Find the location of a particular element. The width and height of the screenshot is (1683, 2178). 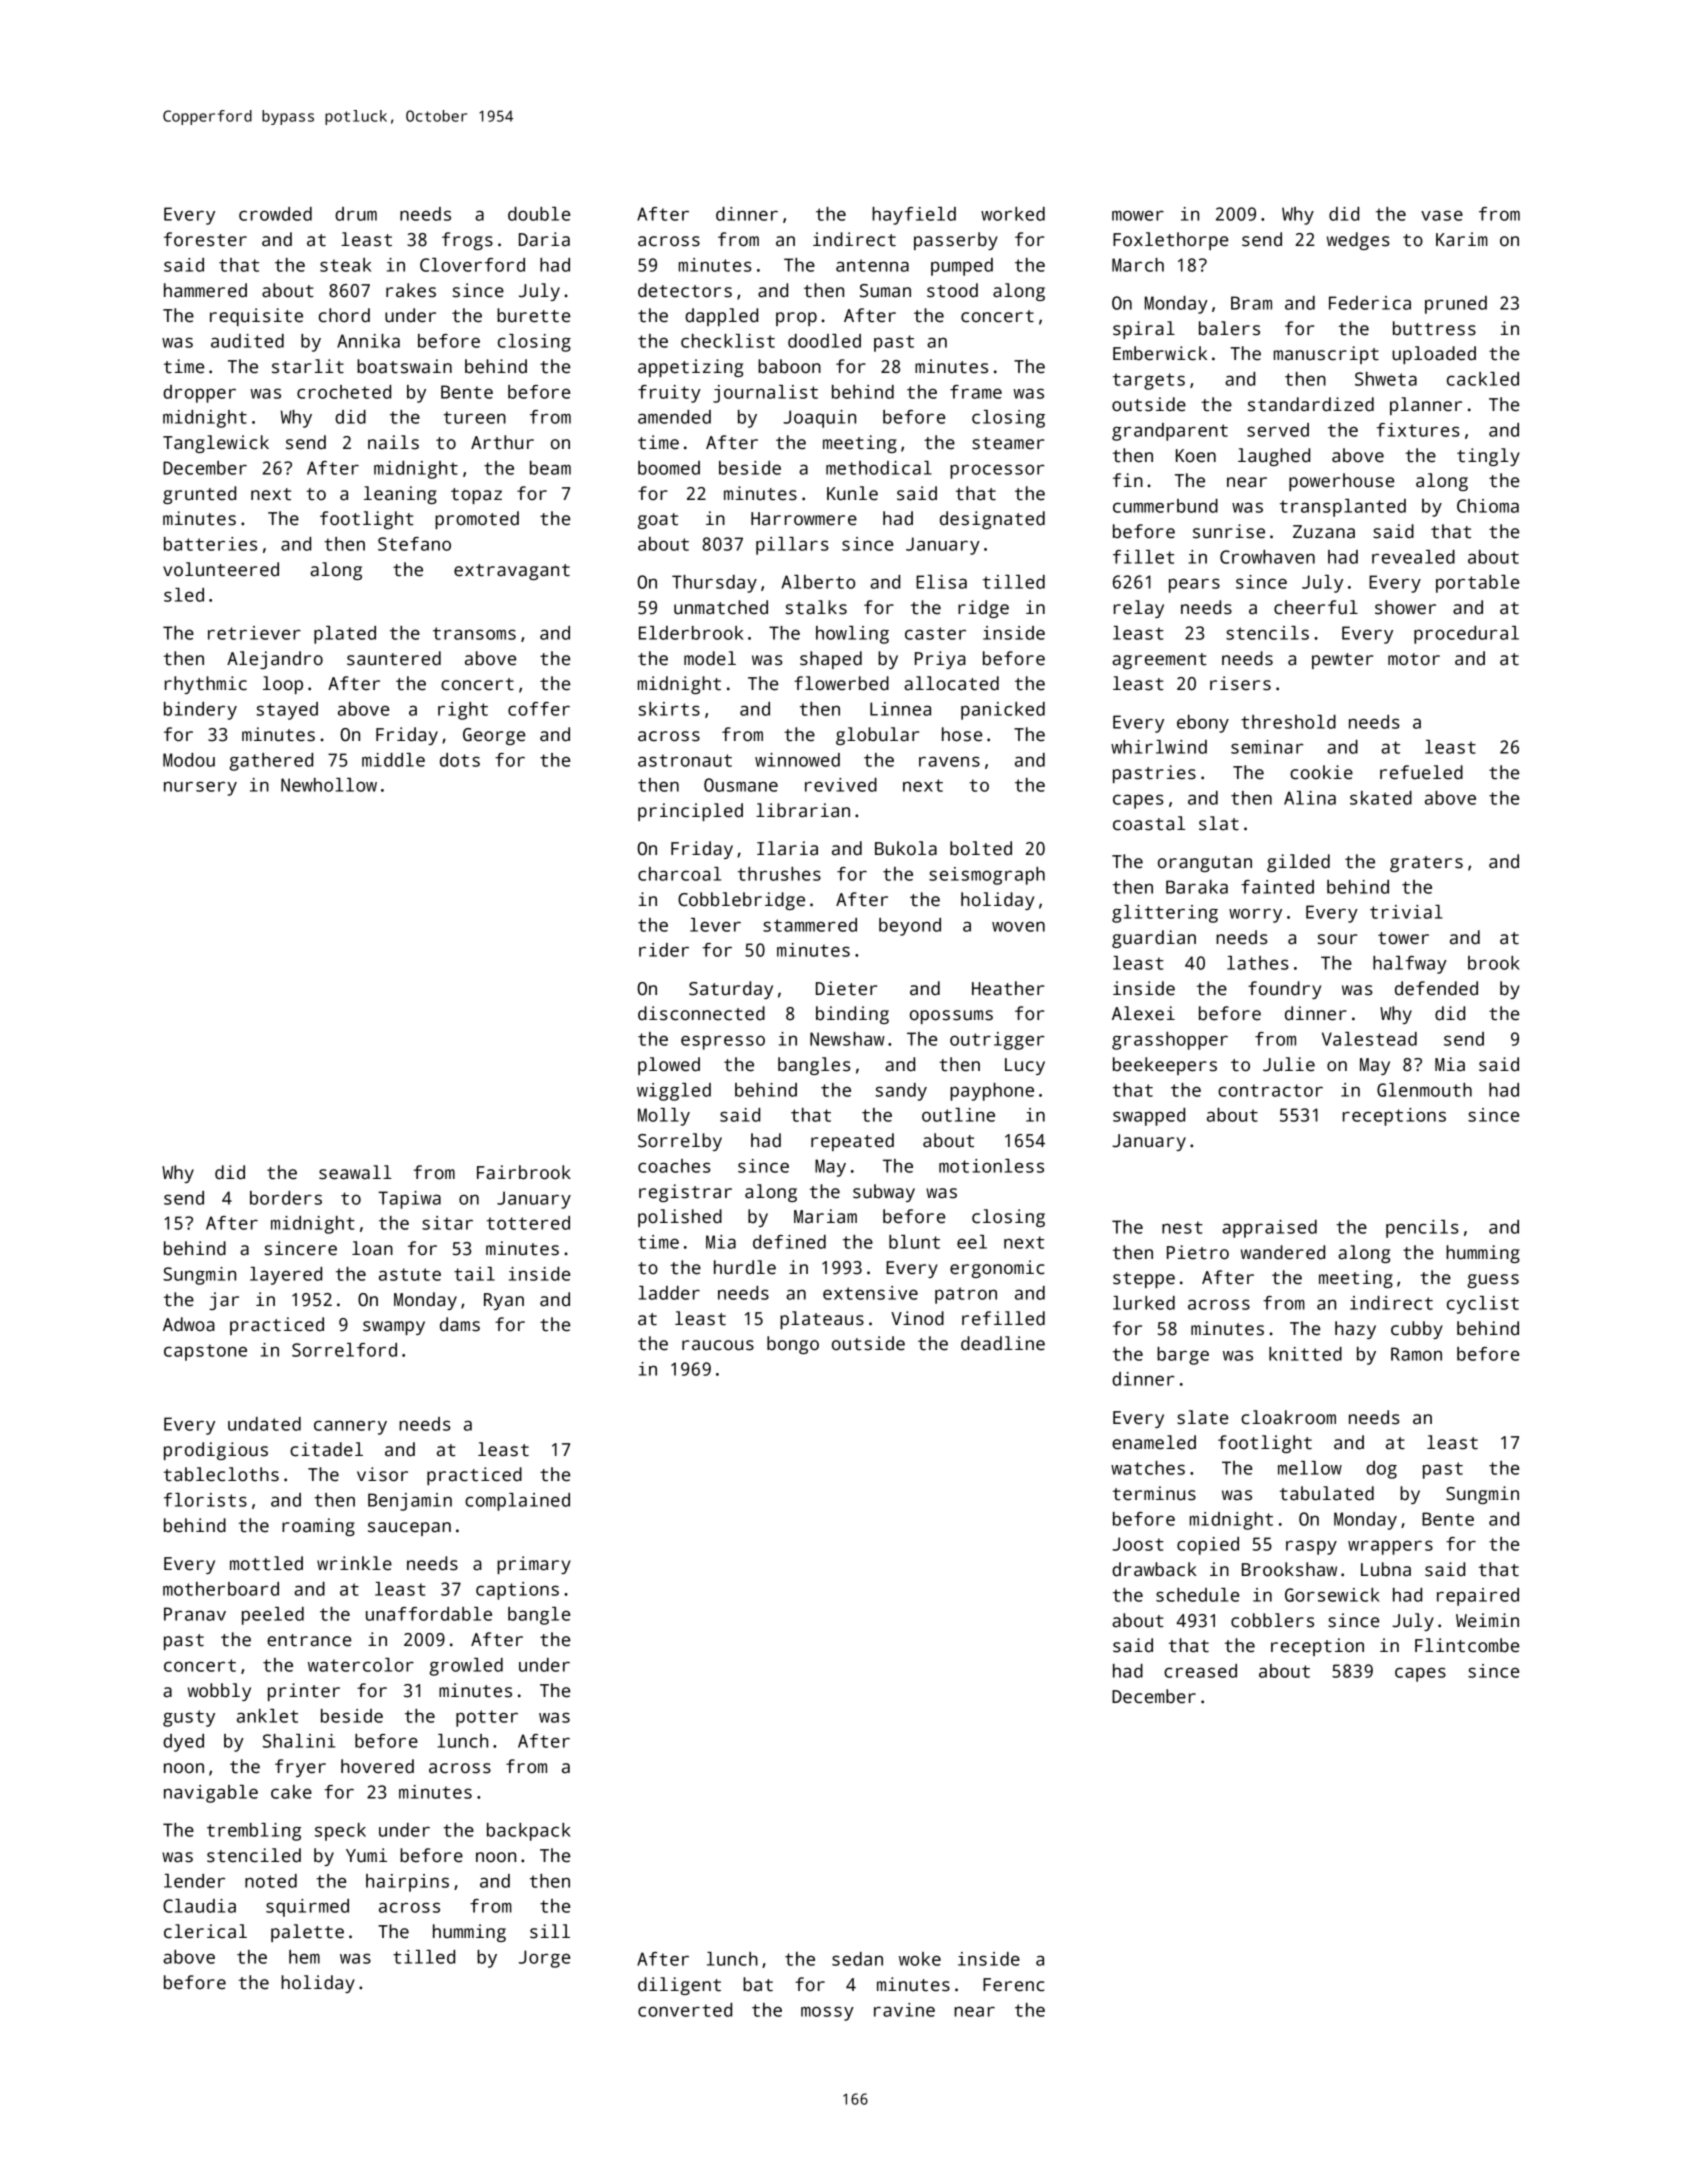

copied is located at coordinates (1208, 1546).
